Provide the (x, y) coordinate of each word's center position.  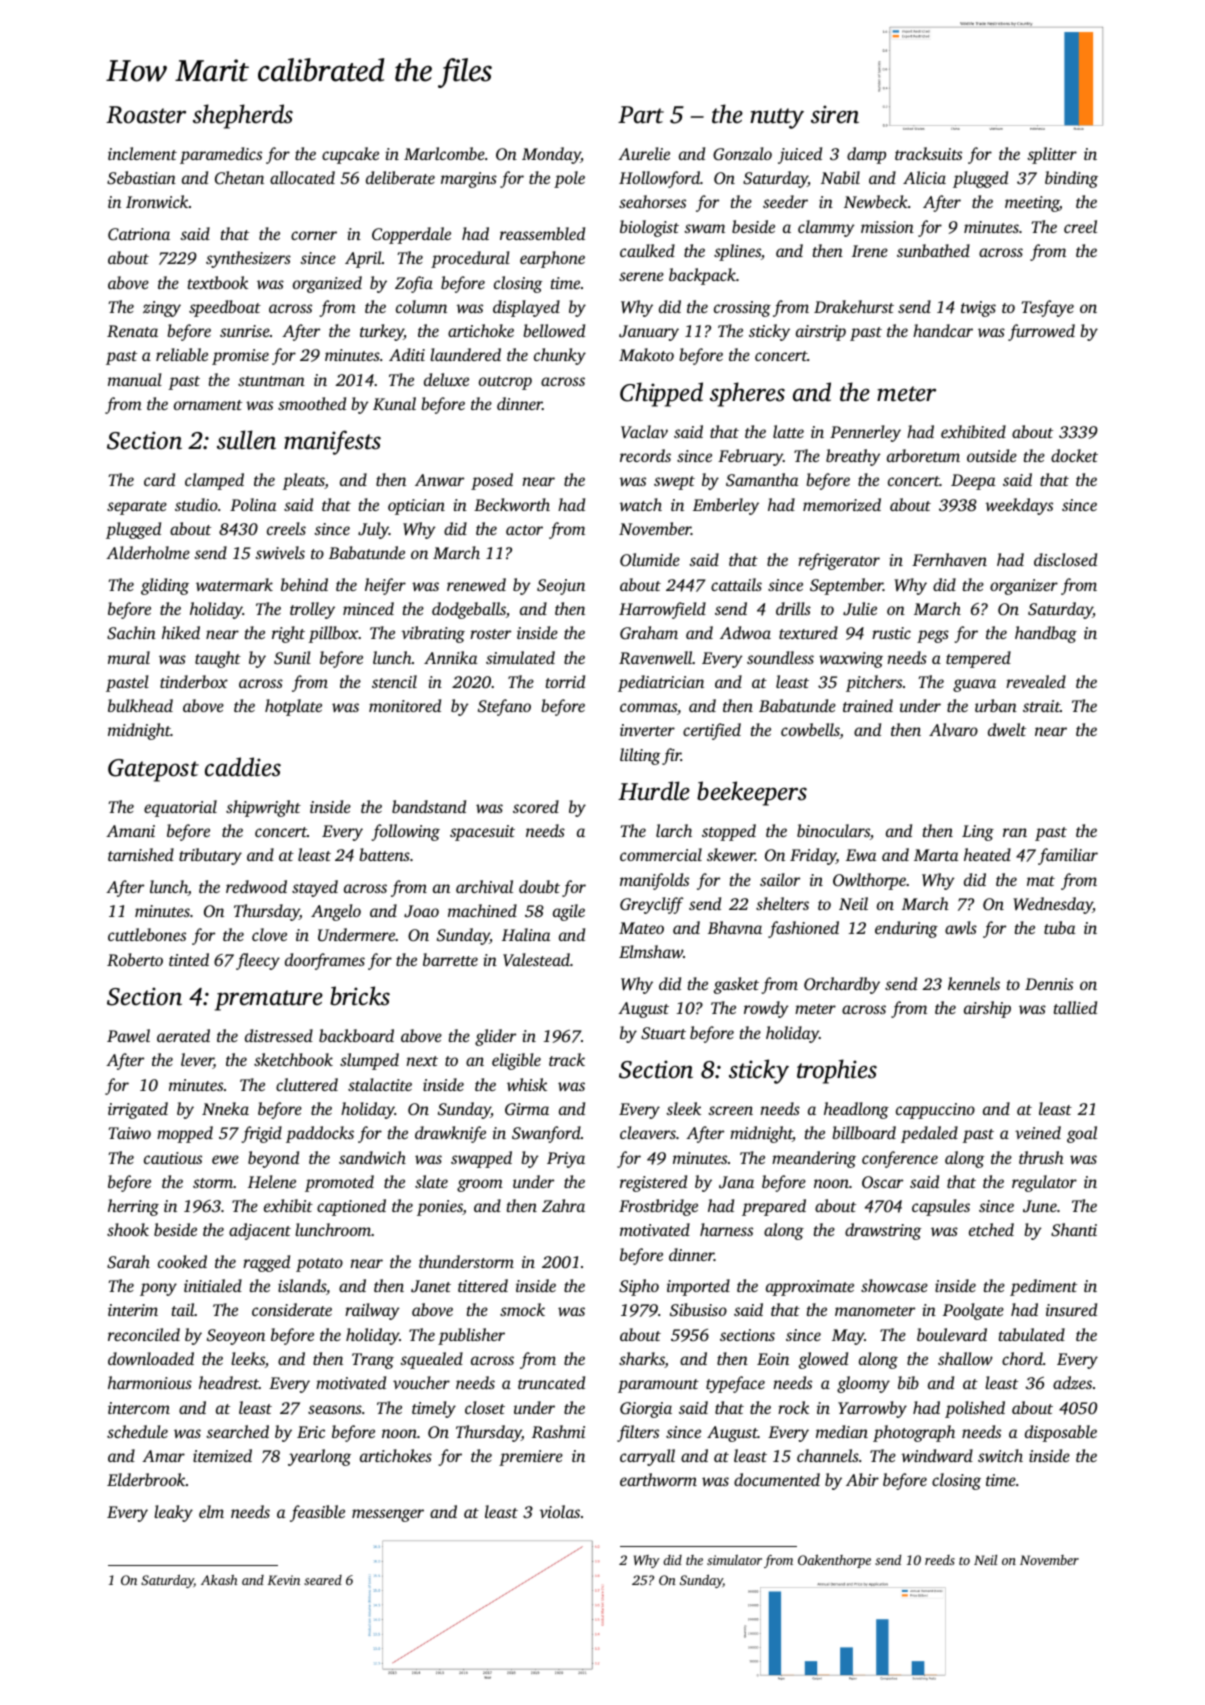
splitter (1052, 155)
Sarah (128, 1261)
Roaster (146, 115)
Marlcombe (444, 153)
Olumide (650, 559)
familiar (1068, 856)
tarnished (141, 854)
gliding (165, 586)
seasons (335, 1409)
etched (991, 1229)
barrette (450, 959)
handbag (1046, 634)
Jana (736, 1182)
